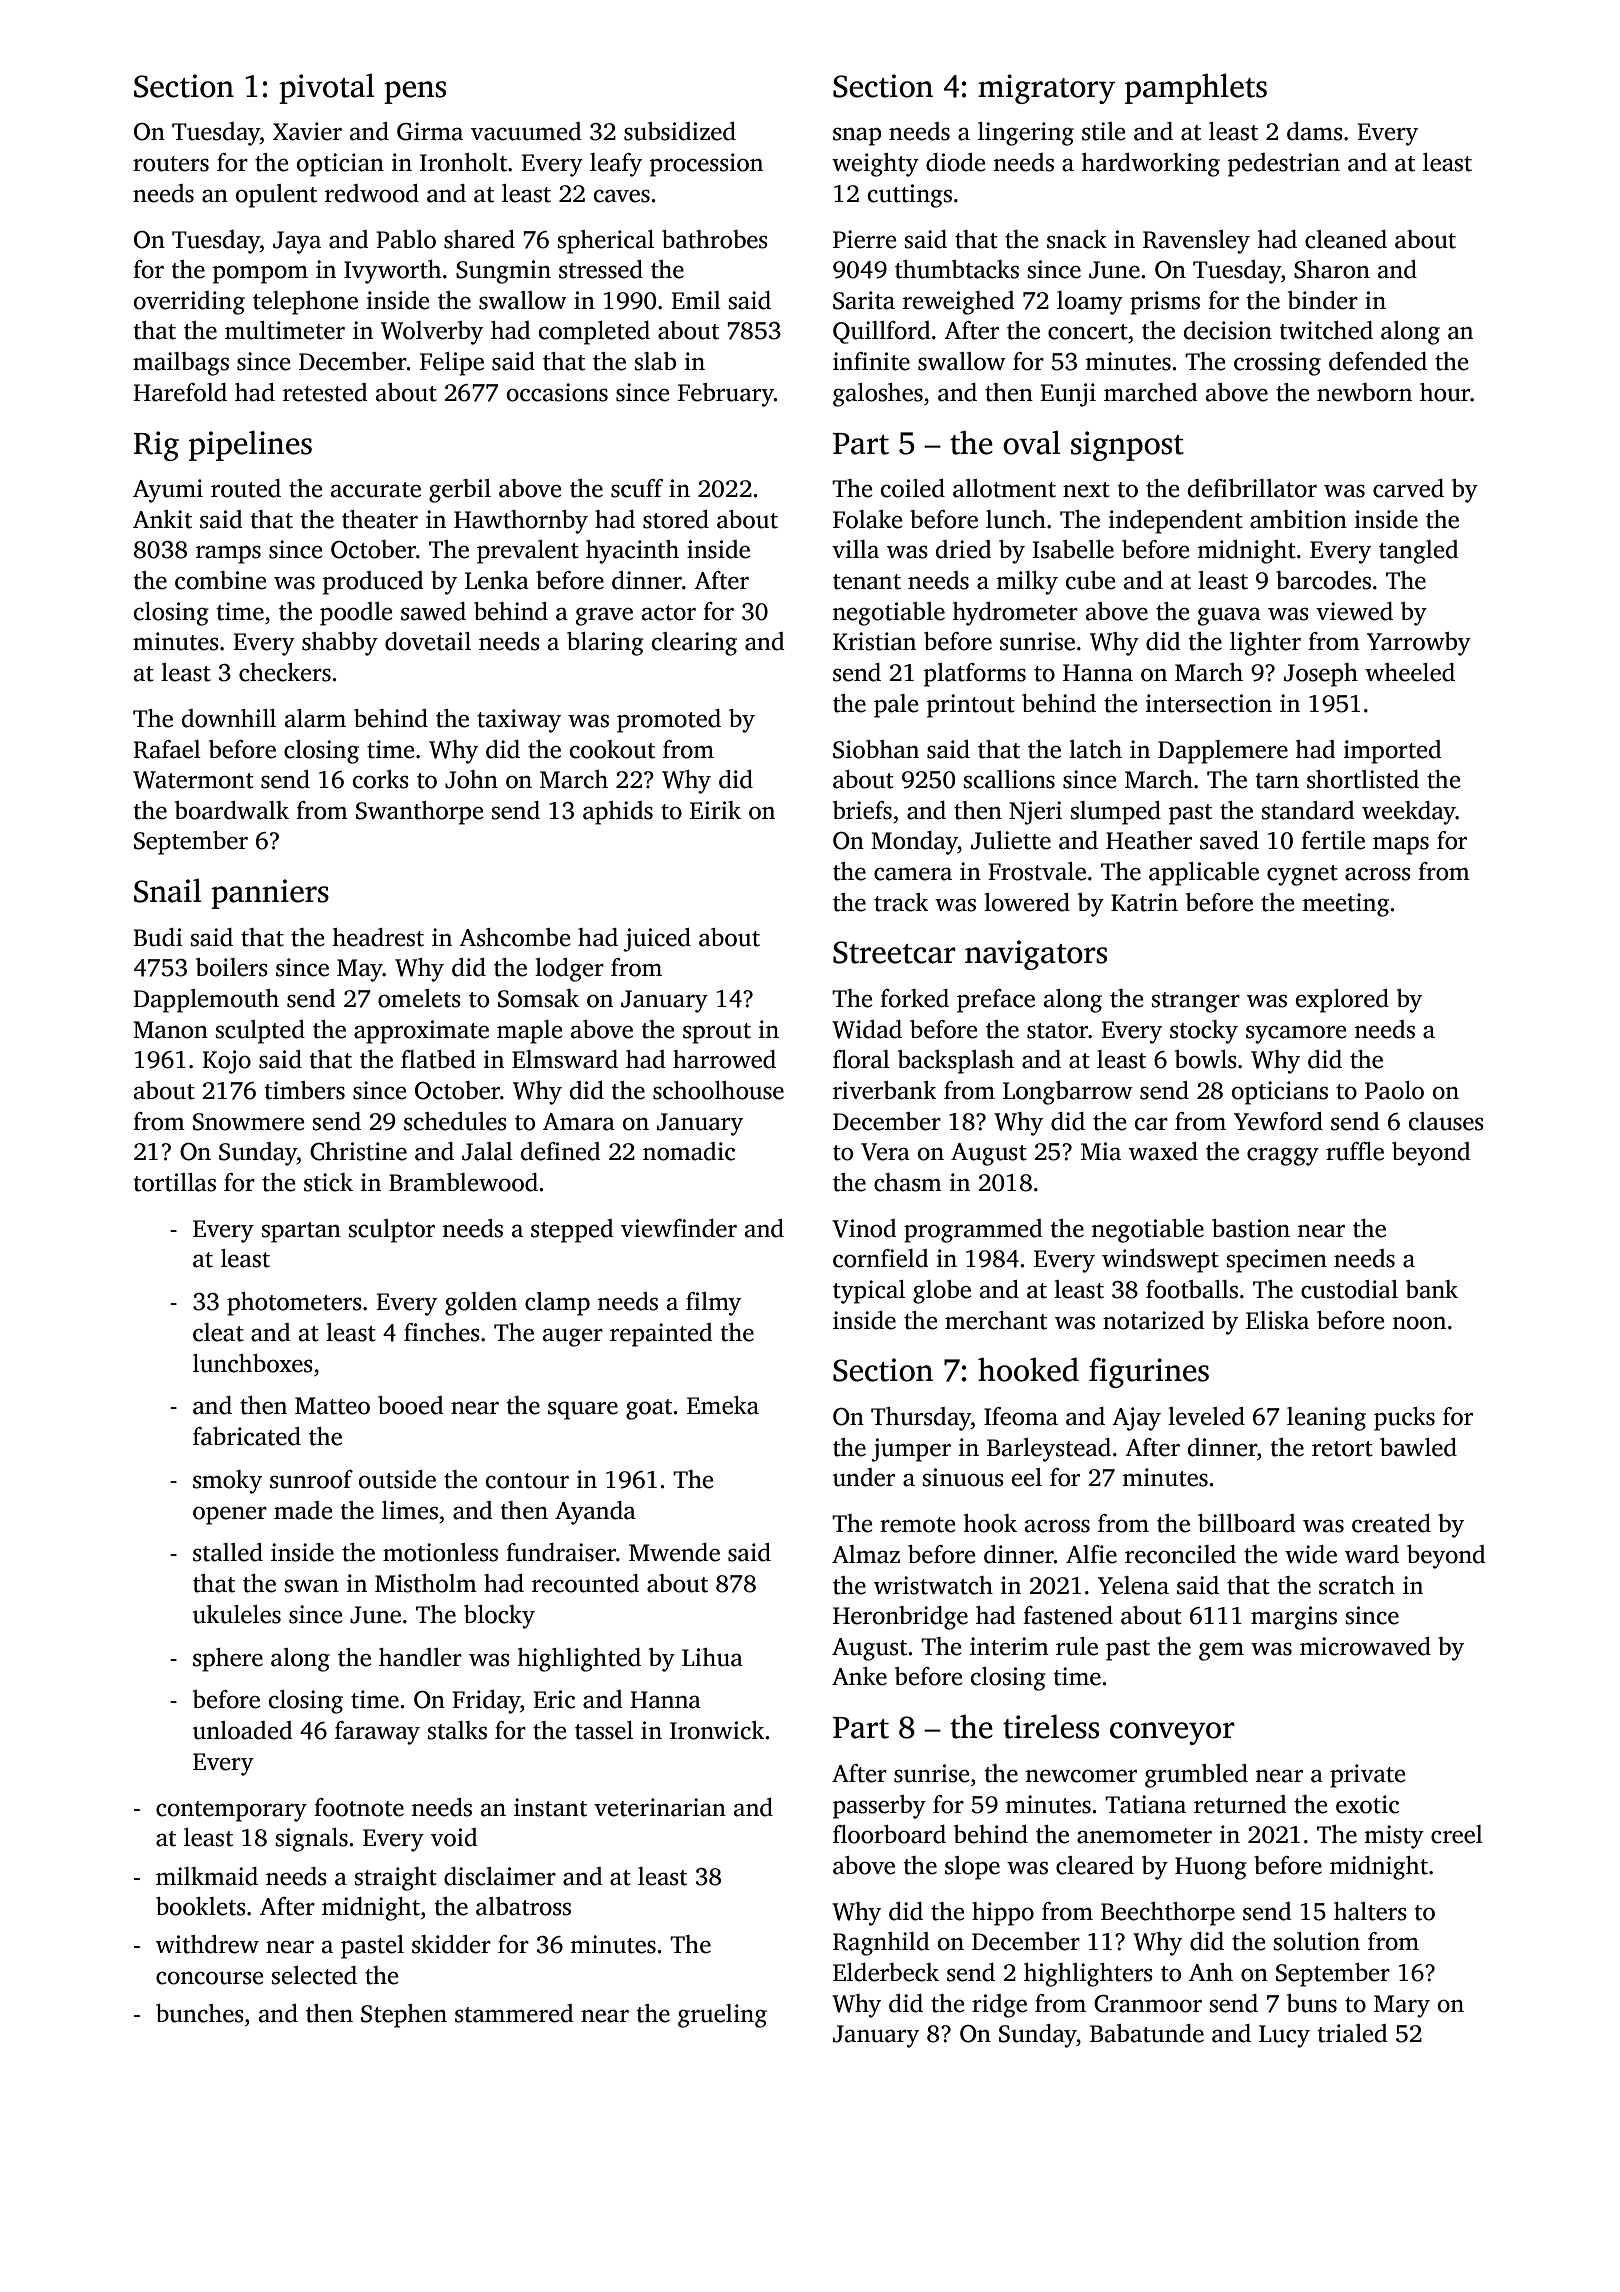 The width and height of the screenshot is (1620, 2292). Describe the element at coordinates (200, 2013) in the screenshot. I see `bunches` at that location.
